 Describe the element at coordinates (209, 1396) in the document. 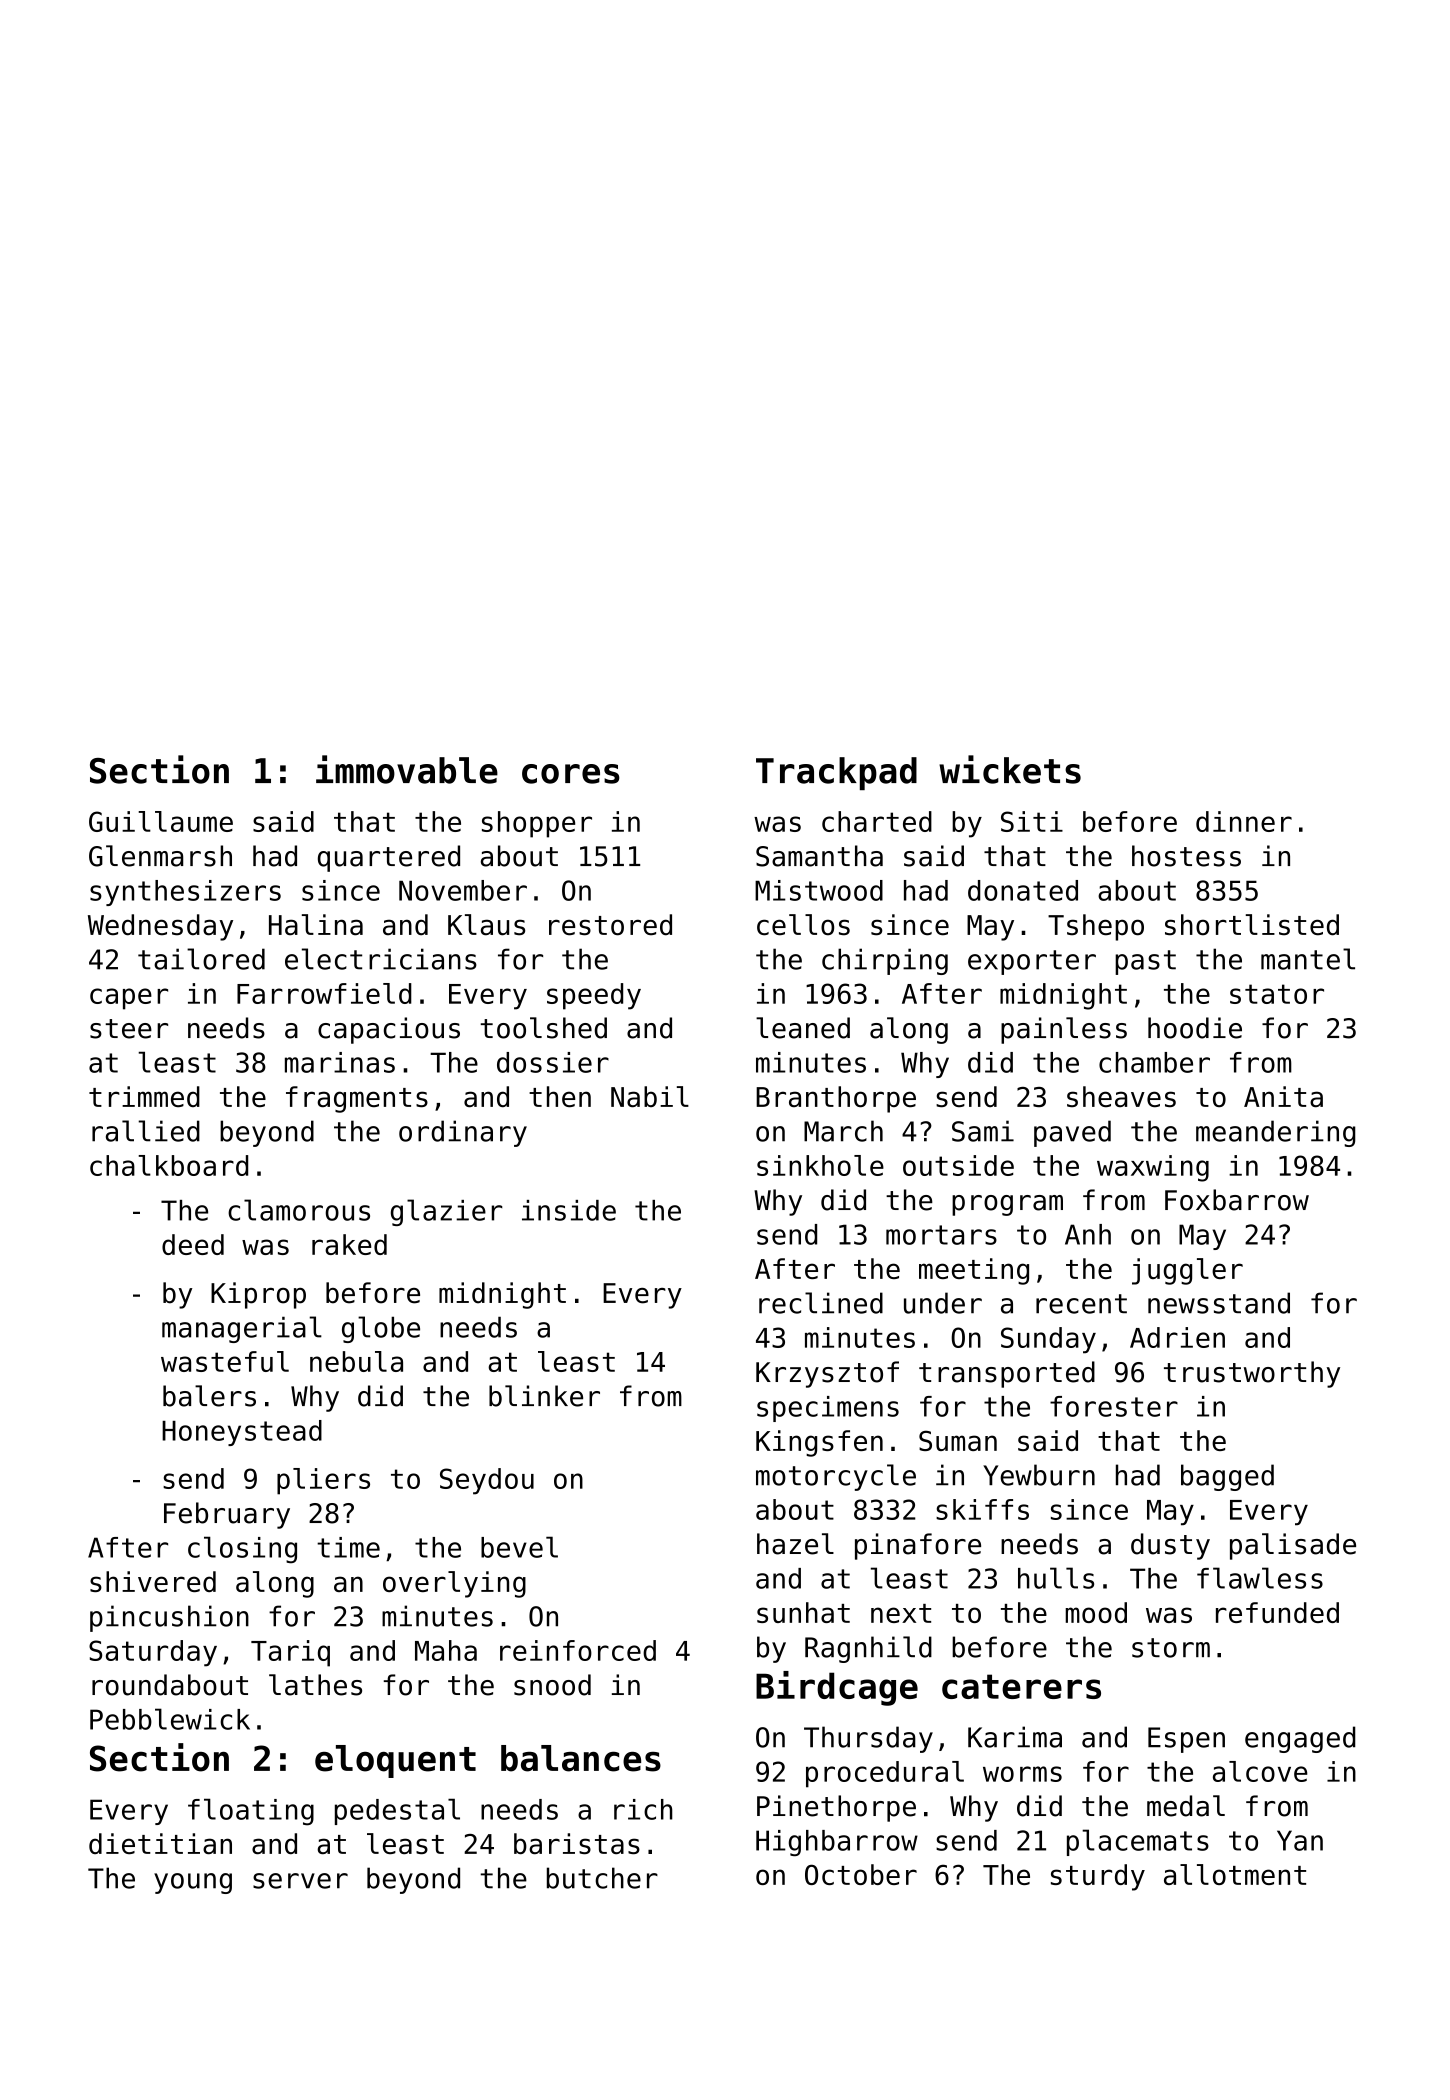

I see `balers` at that location.
